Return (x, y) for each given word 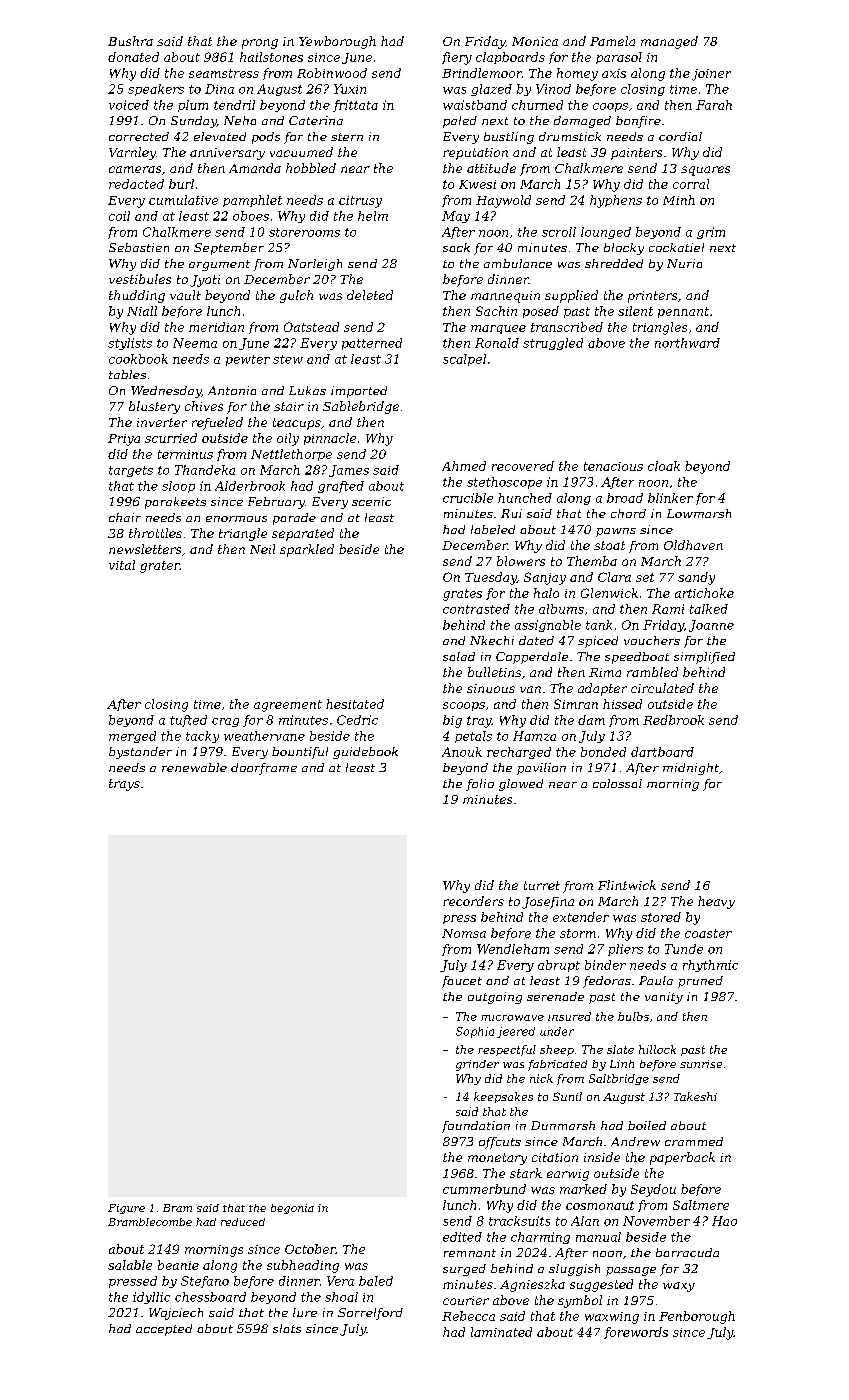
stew (288, 359)
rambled (652, 672)
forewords (636, 1333)
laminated (501, 1332)
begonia (292, 1209)
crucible (468, 498)
